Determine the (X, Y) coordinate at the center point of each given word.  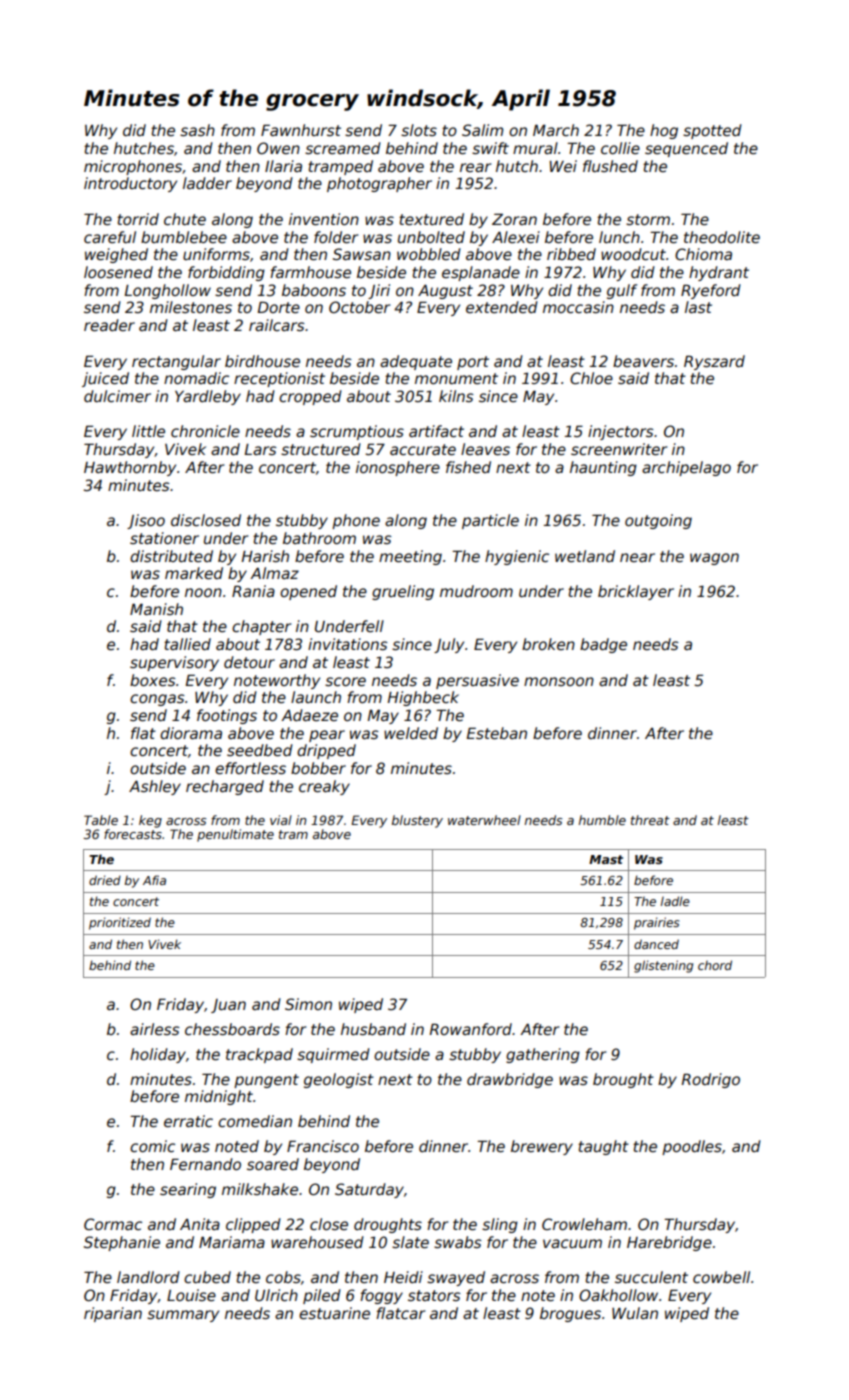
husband (373, 1029)
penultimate (235, 835)
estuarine (334, 1313)
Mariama (232, 1242)
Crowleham (584, 1224)
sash (197, 130)
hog (664, 131)
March (556, 130)
